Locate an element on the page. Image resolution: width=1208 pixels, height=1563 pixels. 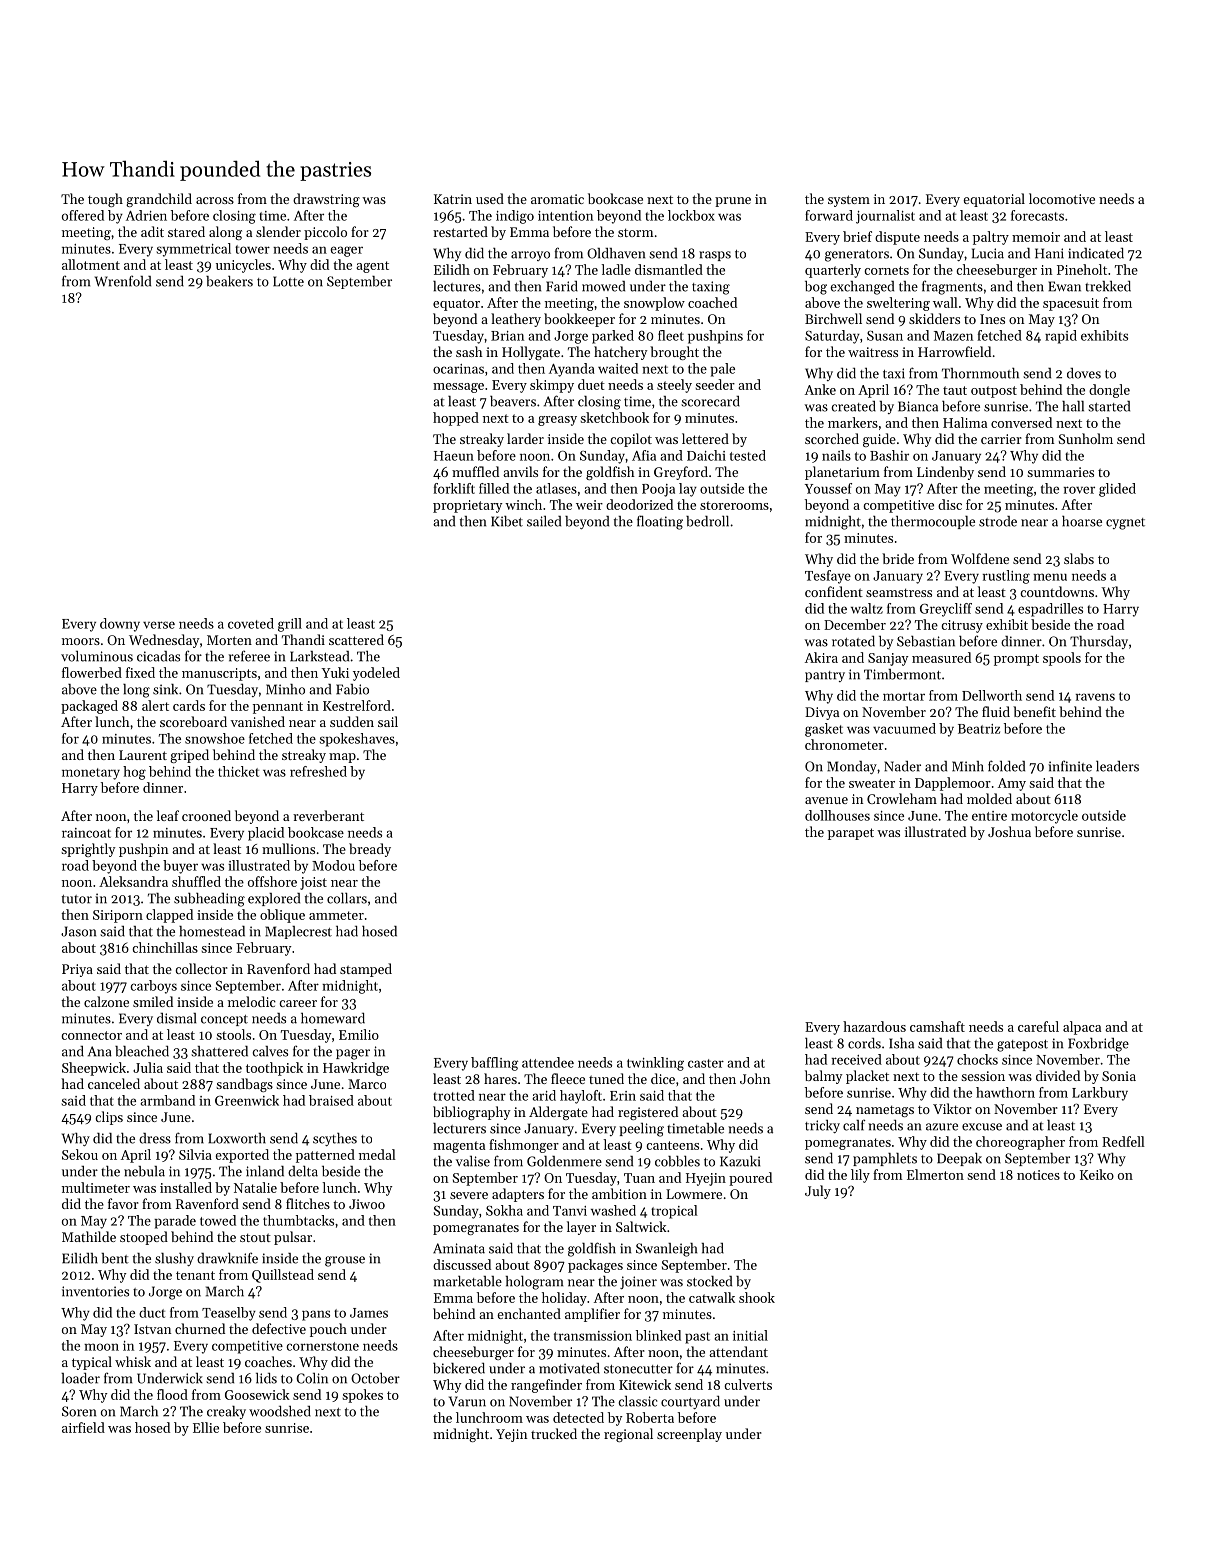
creaky is located at coordinates (226, 1412).
